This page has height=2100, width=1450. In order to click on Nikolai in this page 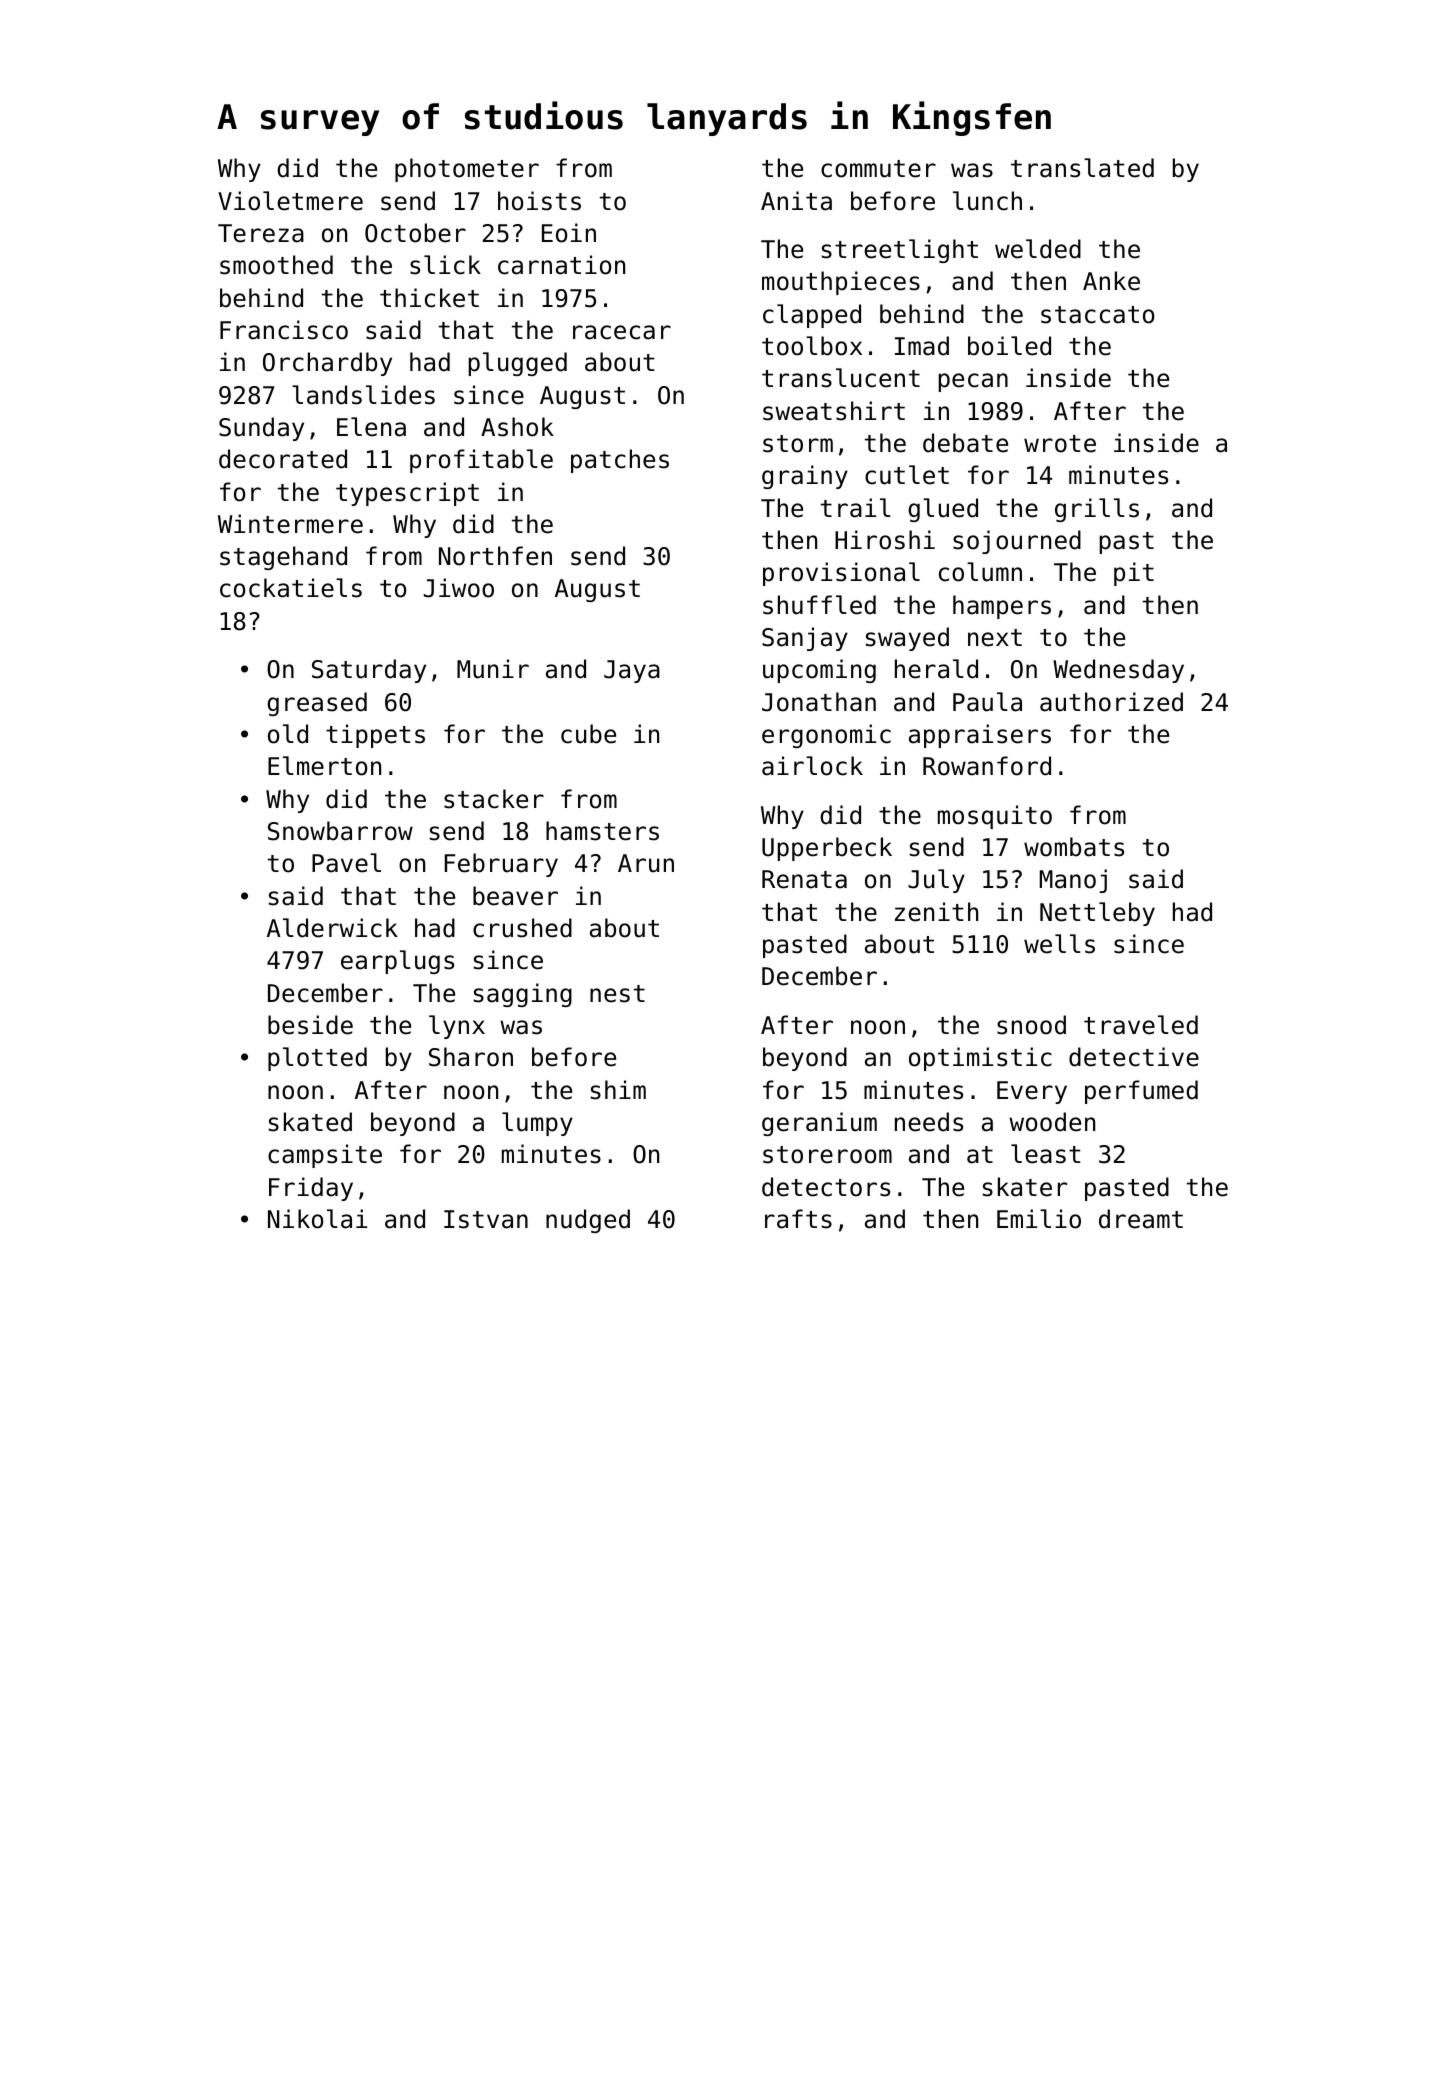, I will do `click(317, 1219)`.
